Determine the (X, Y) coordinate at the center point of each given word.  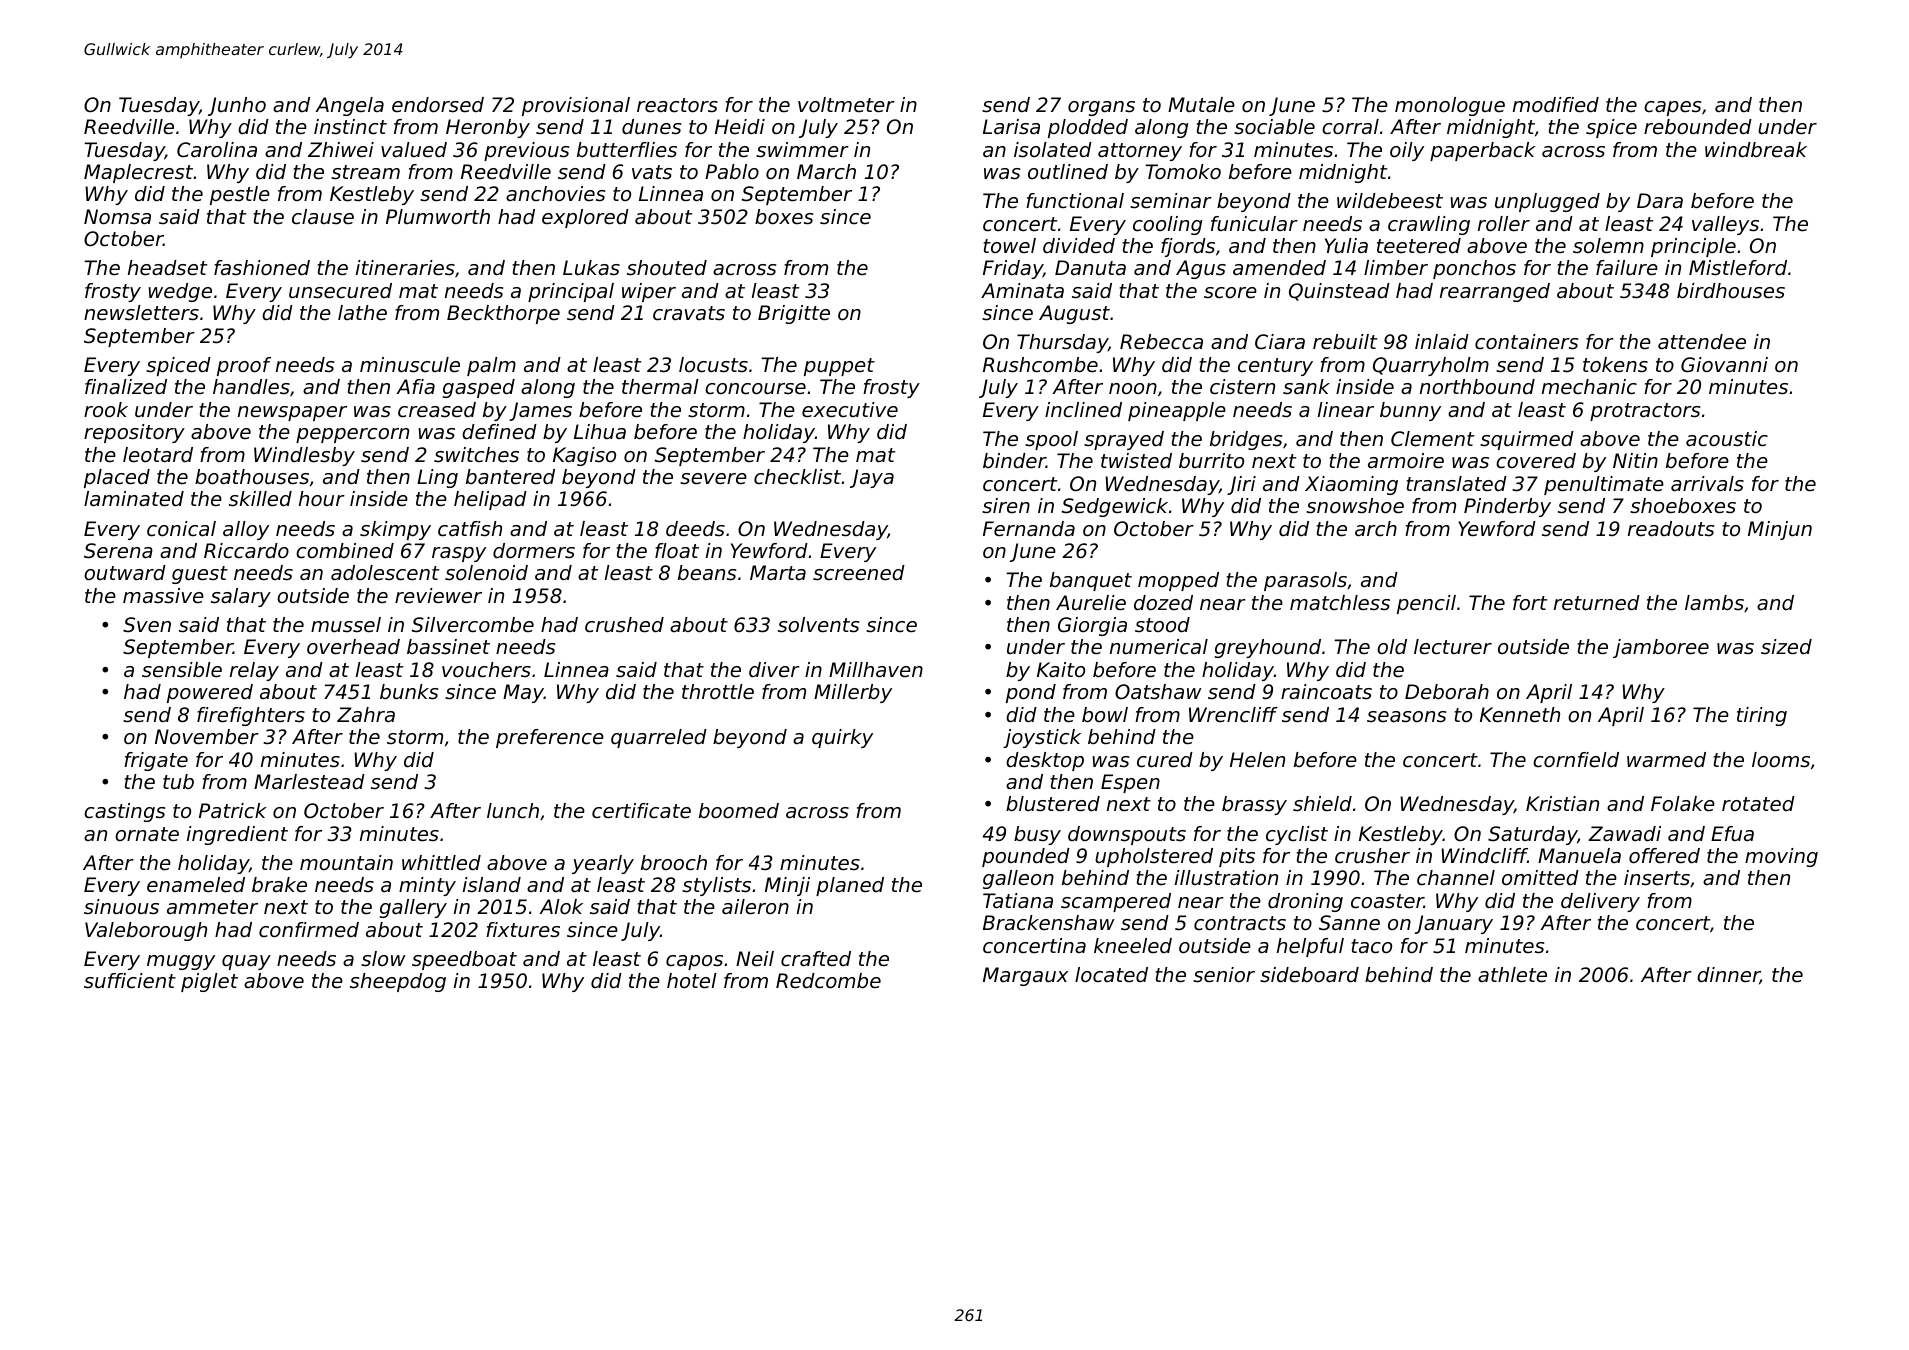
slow (383, 959)
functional (1075, 201)
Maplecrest (139, 173)
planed (850, 886)
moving (1781, 857)
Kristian (1562, 804)
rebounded (1698, 127)
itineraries (405, 268)
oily (1407, 151)
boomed (739, 811)
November (207, 737)
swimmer (802, 150)
